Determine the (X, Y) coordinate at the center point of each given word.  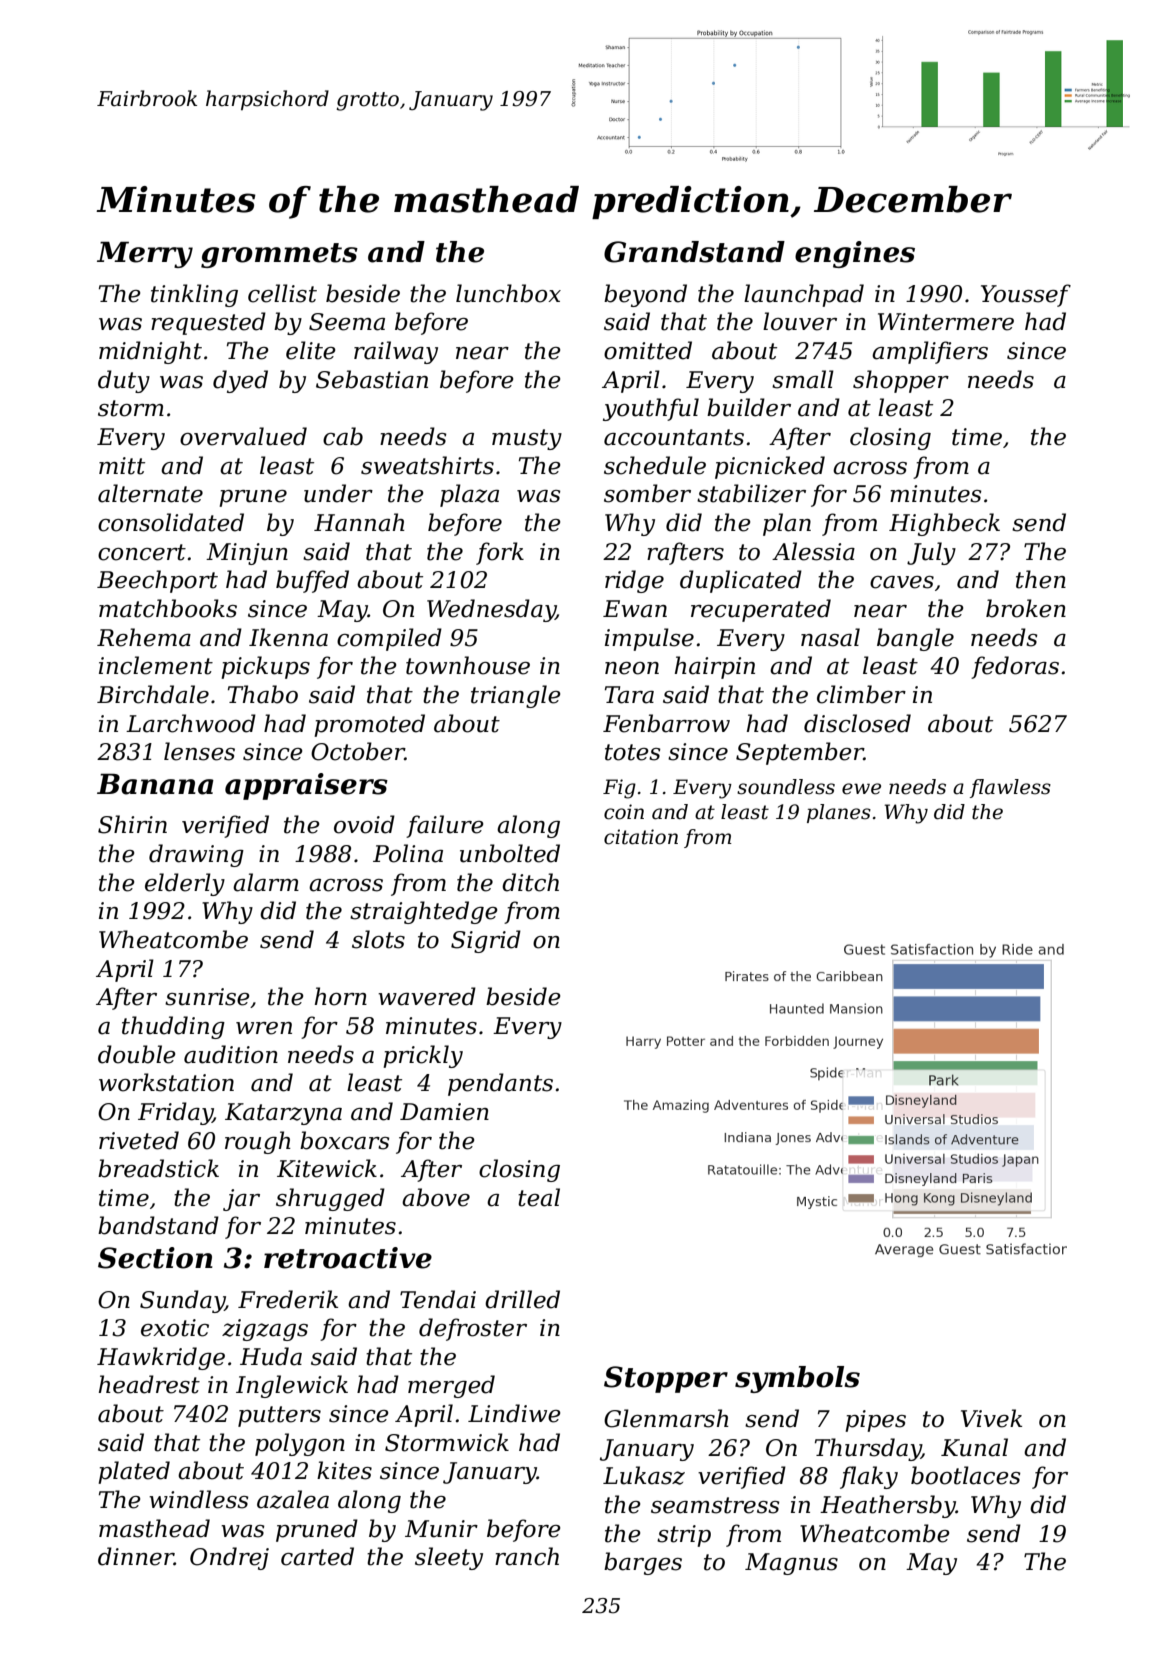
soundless (786, 787)
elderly (185, 884)
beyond (645, 295)
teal (539, 1197)
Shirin (132, 824)
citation (641, 837)
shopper (901, 381)
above (436, 1197)
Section (155, 1258)
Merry (145, 254)
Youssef (1026, 295)
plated (134, 1472)
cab (343, 436)
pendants (500, 1084)
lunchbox (508, 293)
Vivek (991, 1418)
